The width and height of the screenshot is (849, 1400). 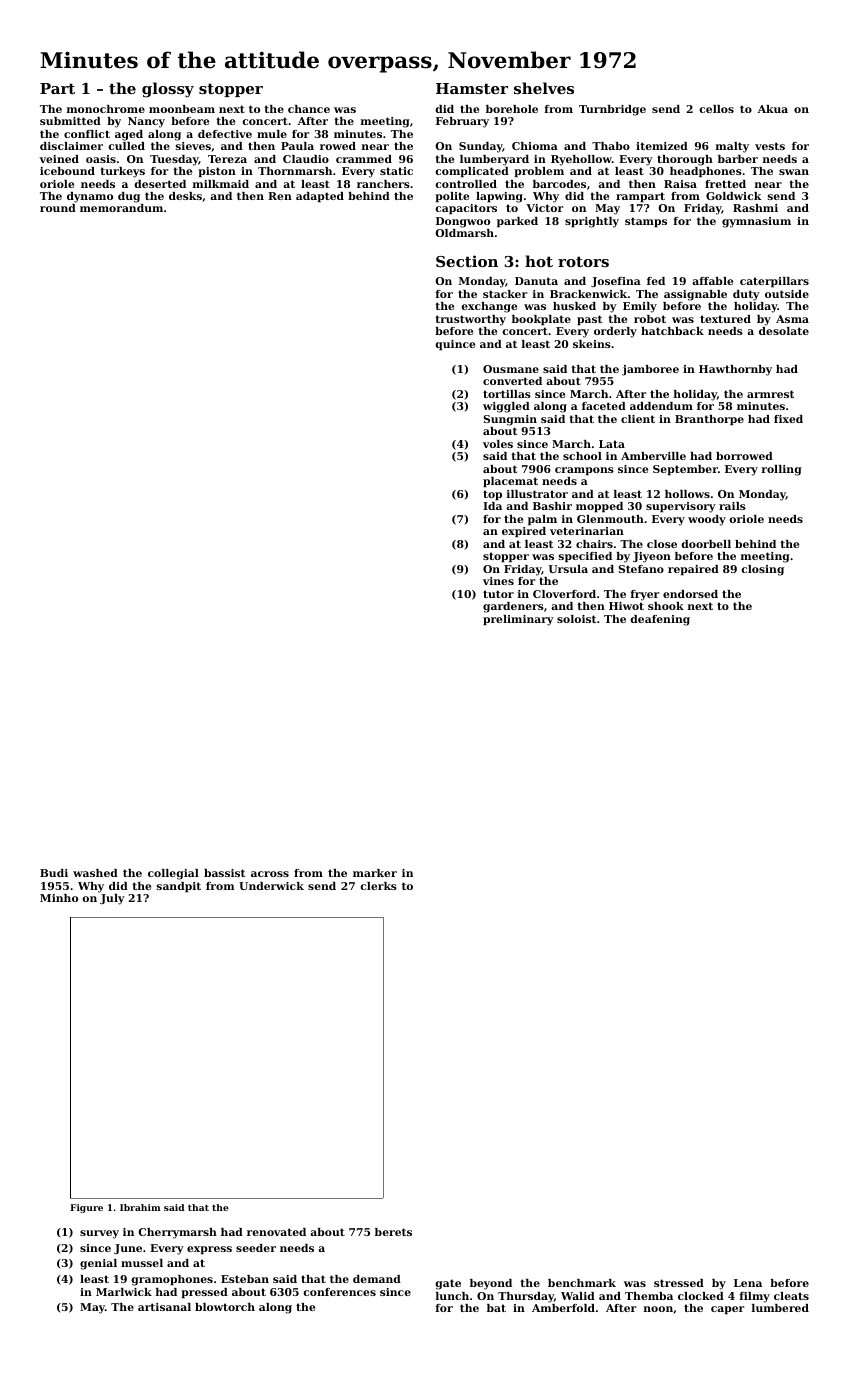 What do you see at coordinates (748, 1283) in the screenshot?
I see `Lena` at bounding box center [748, 1283].
